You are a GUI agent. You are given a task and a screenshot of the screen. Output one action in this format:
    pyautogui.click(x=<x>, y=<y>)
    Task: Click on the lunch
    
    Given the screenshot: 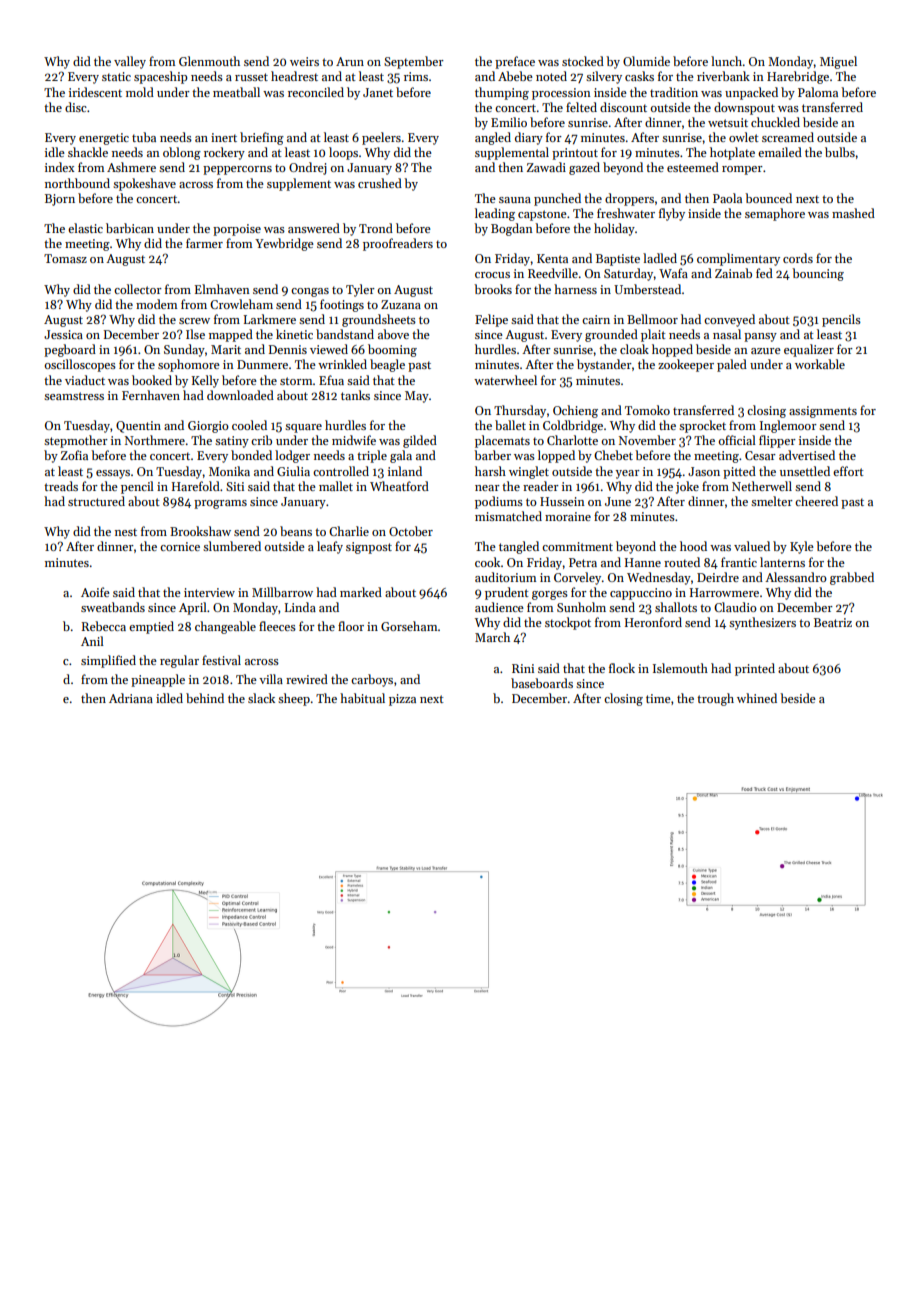 What is the action you would take?
    pyautogui.click(x=727, y=61)
